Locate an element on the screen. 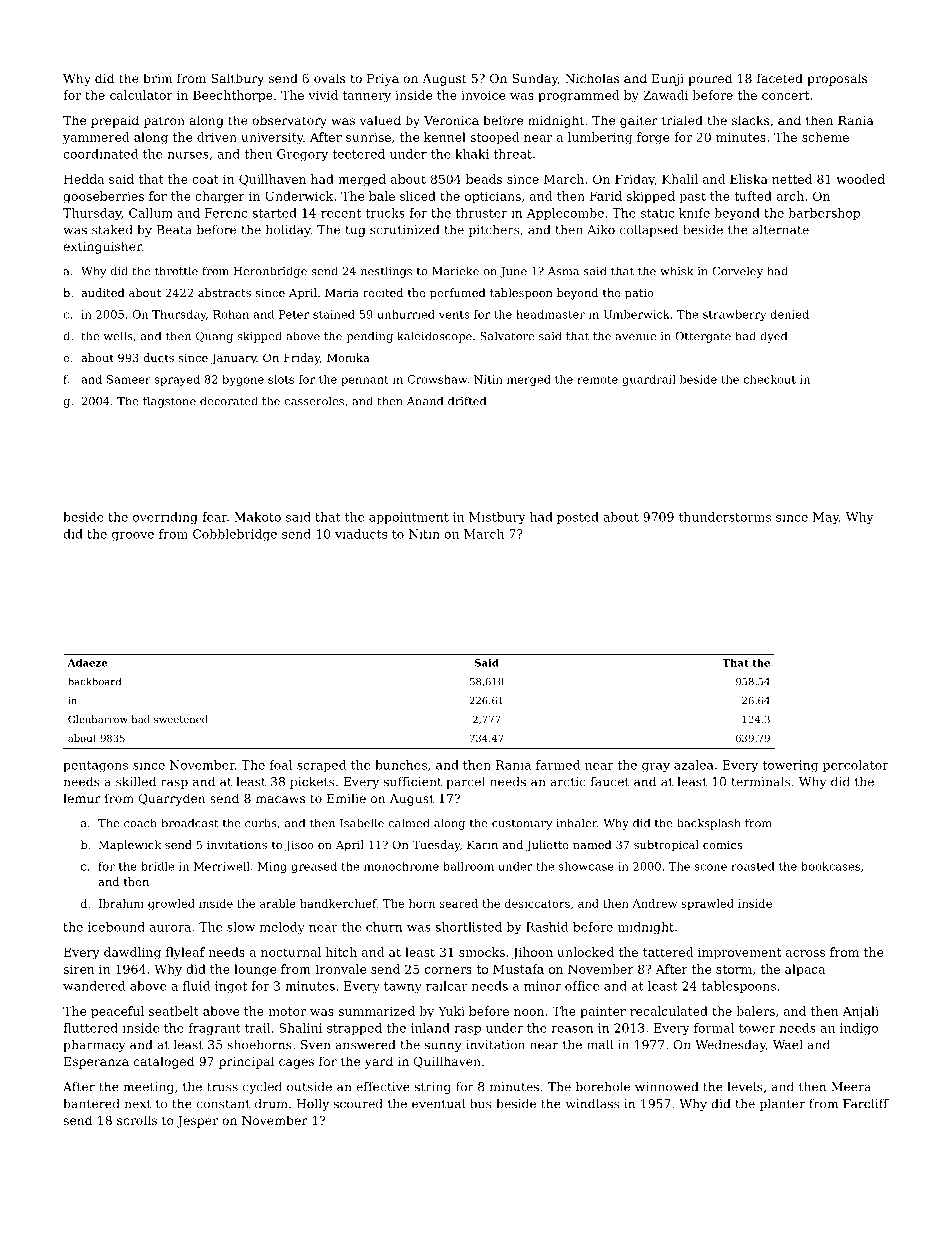  checkout is located at coordinates (770, 379).
